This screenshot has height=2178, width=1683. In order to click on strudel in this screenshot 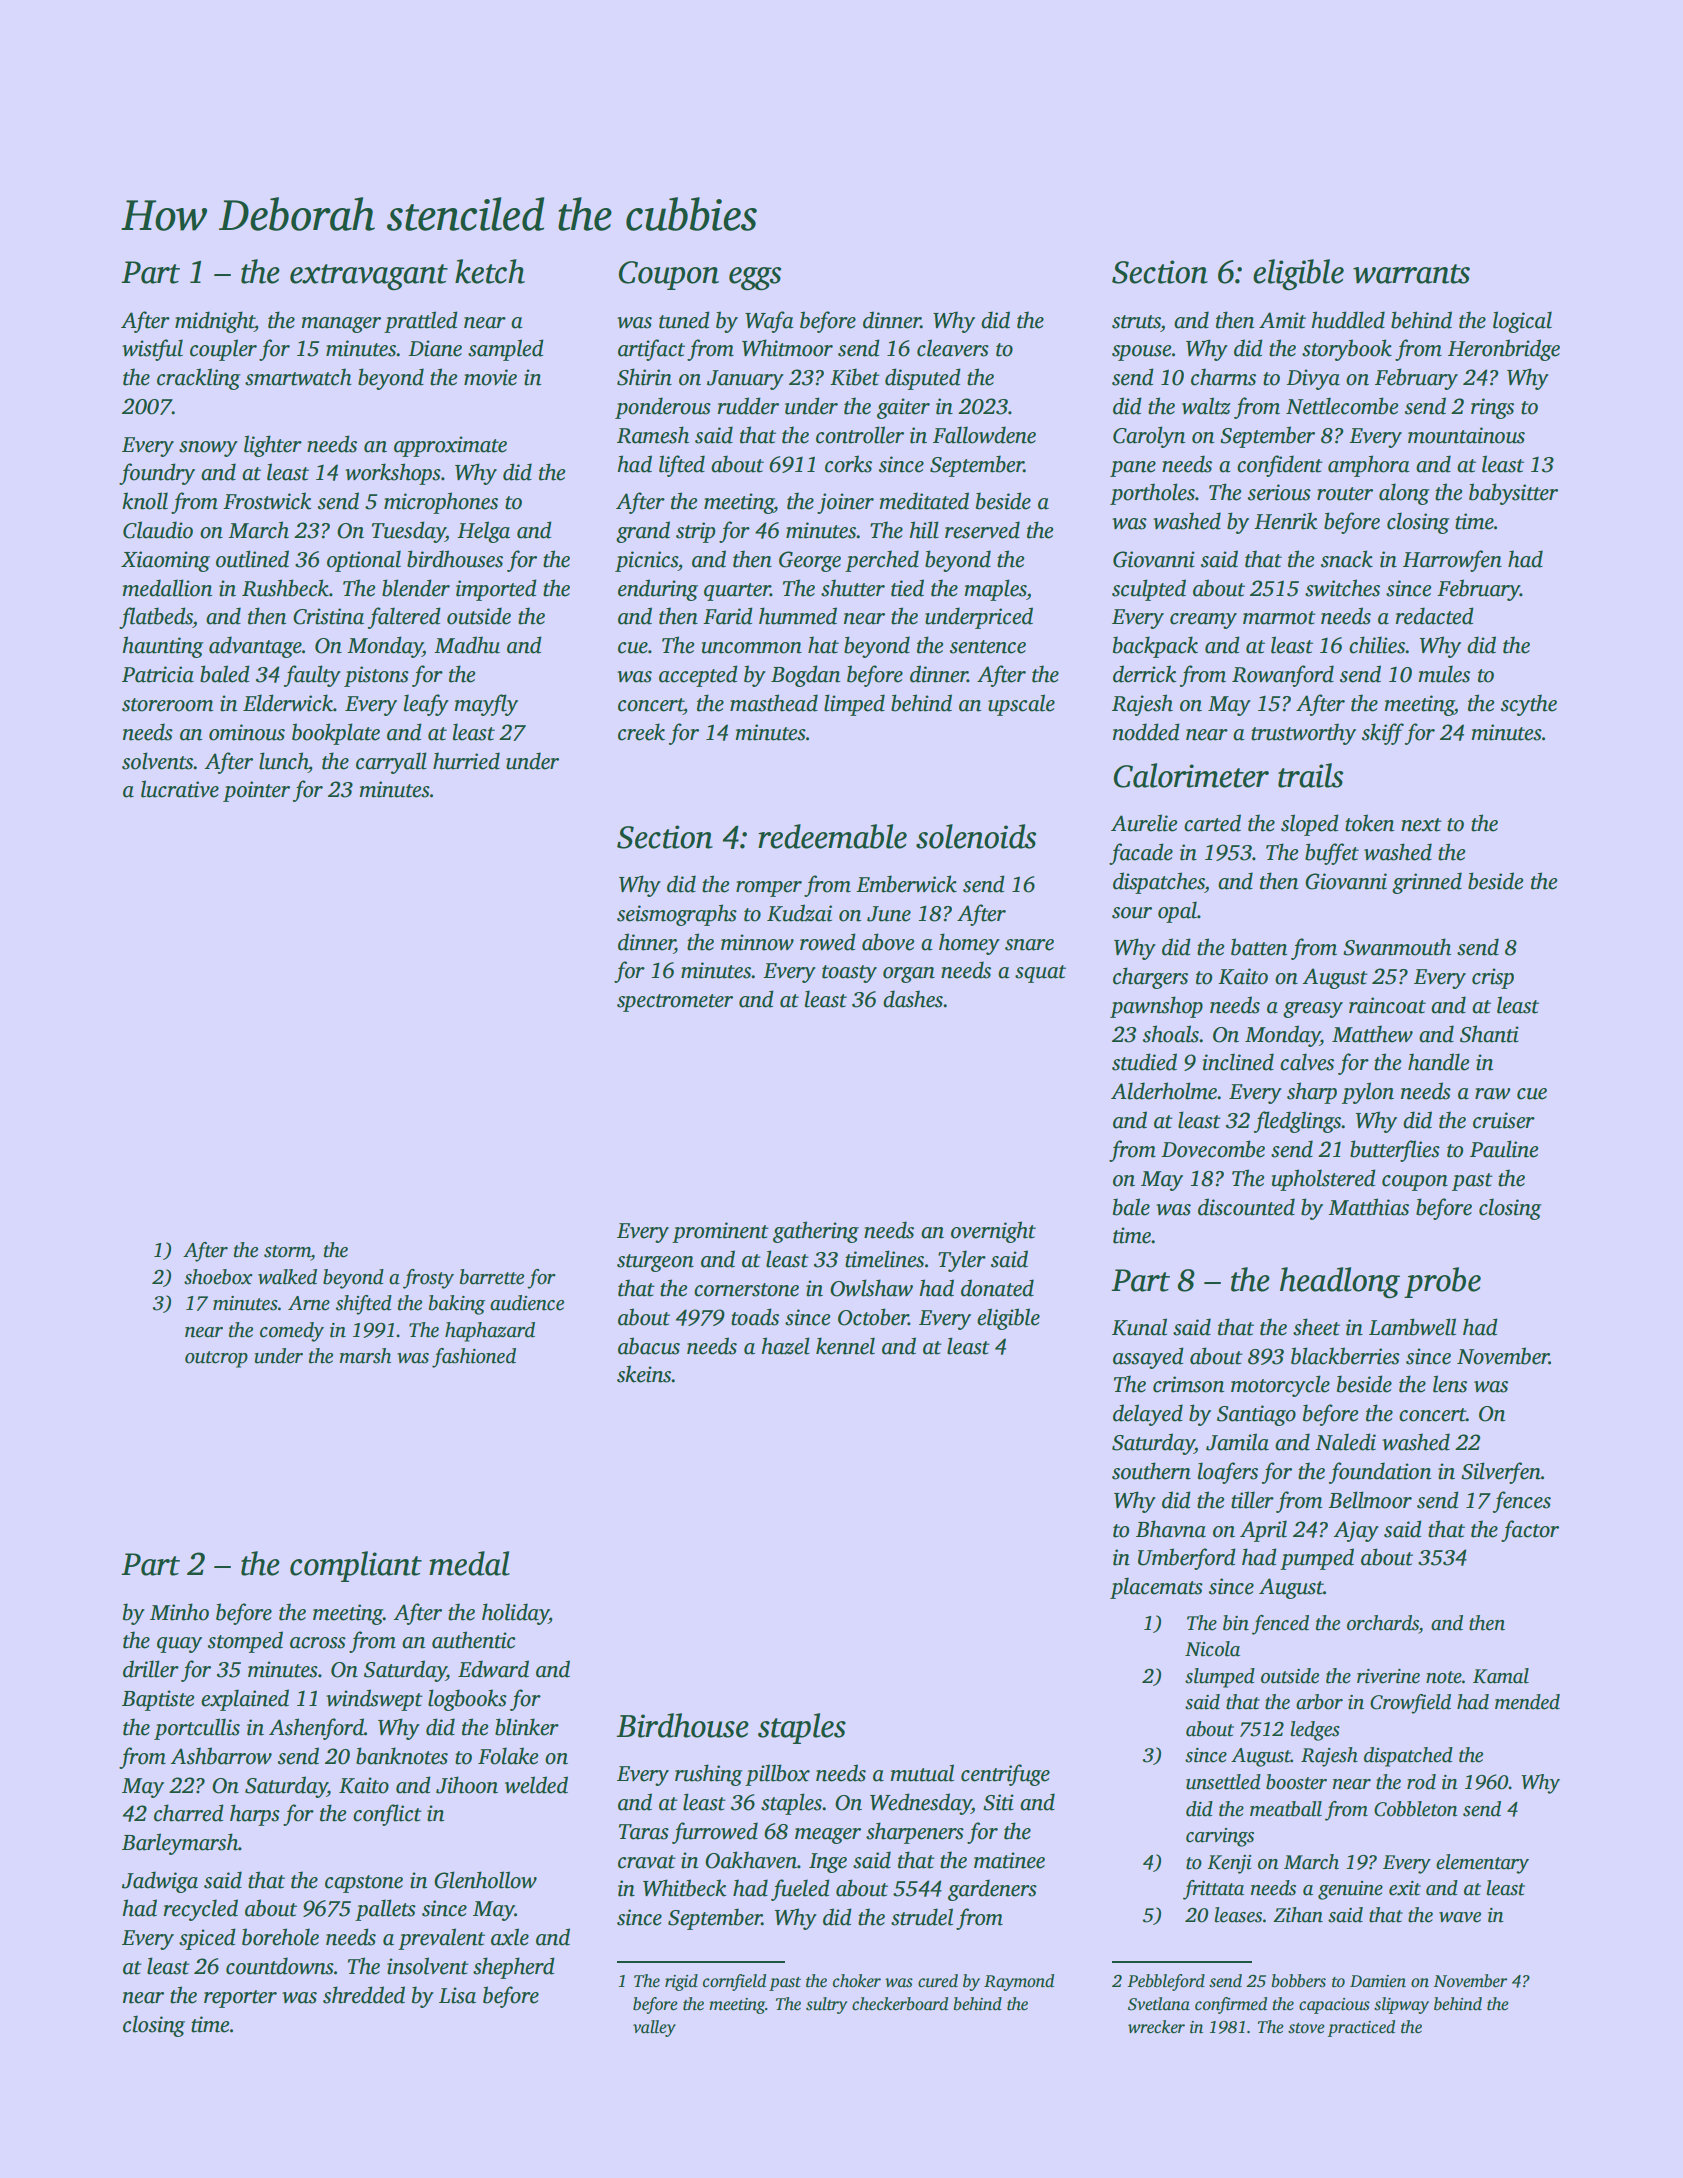, I will do `click(922, 1917)`.
